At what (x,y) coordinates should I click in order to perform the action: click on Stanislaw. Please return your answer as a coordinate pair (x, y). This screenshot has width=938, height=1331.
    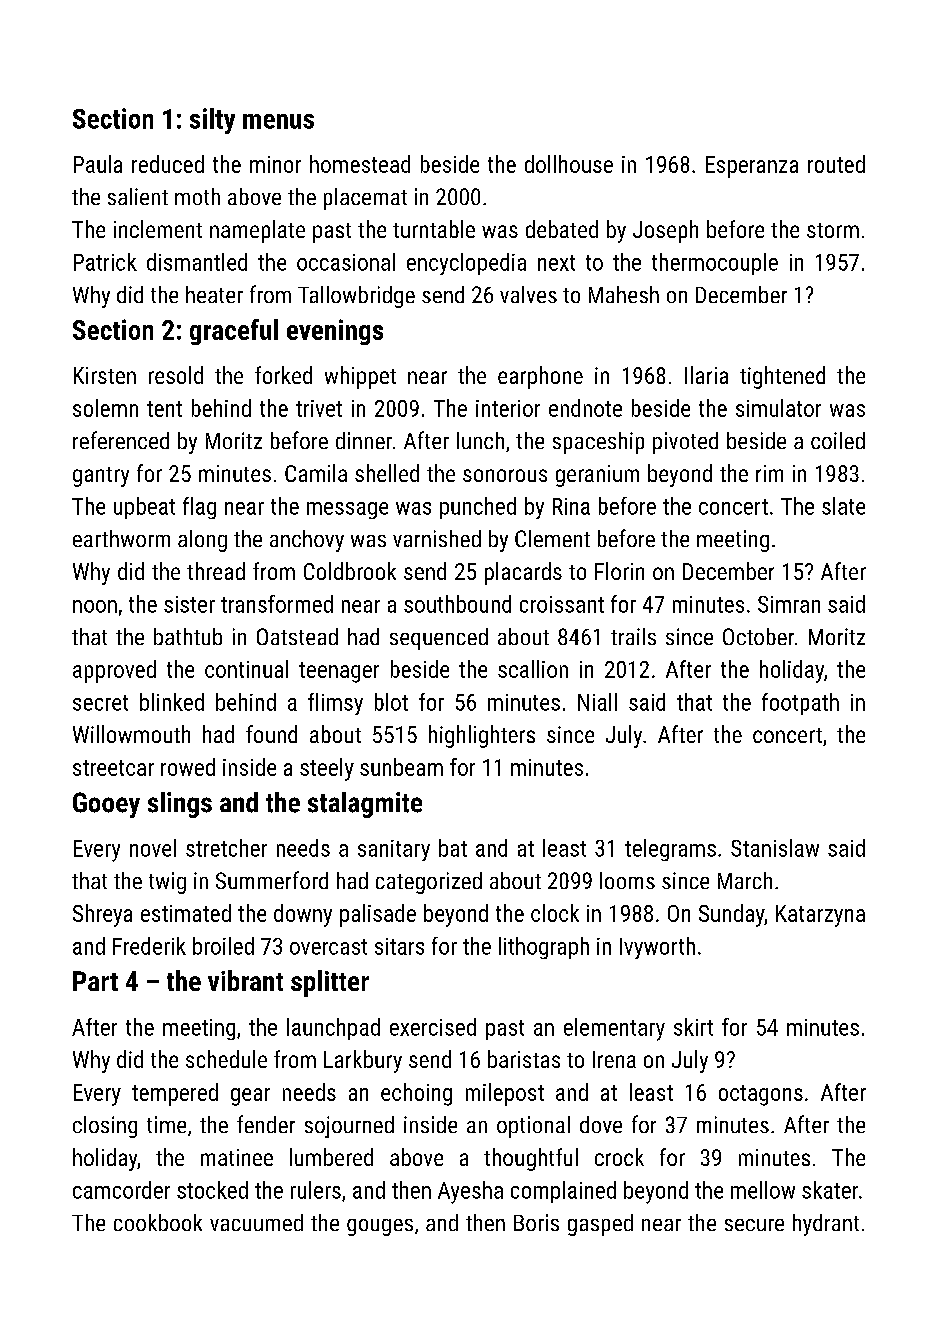
    Looking at the image, I should click on (775, 848).
